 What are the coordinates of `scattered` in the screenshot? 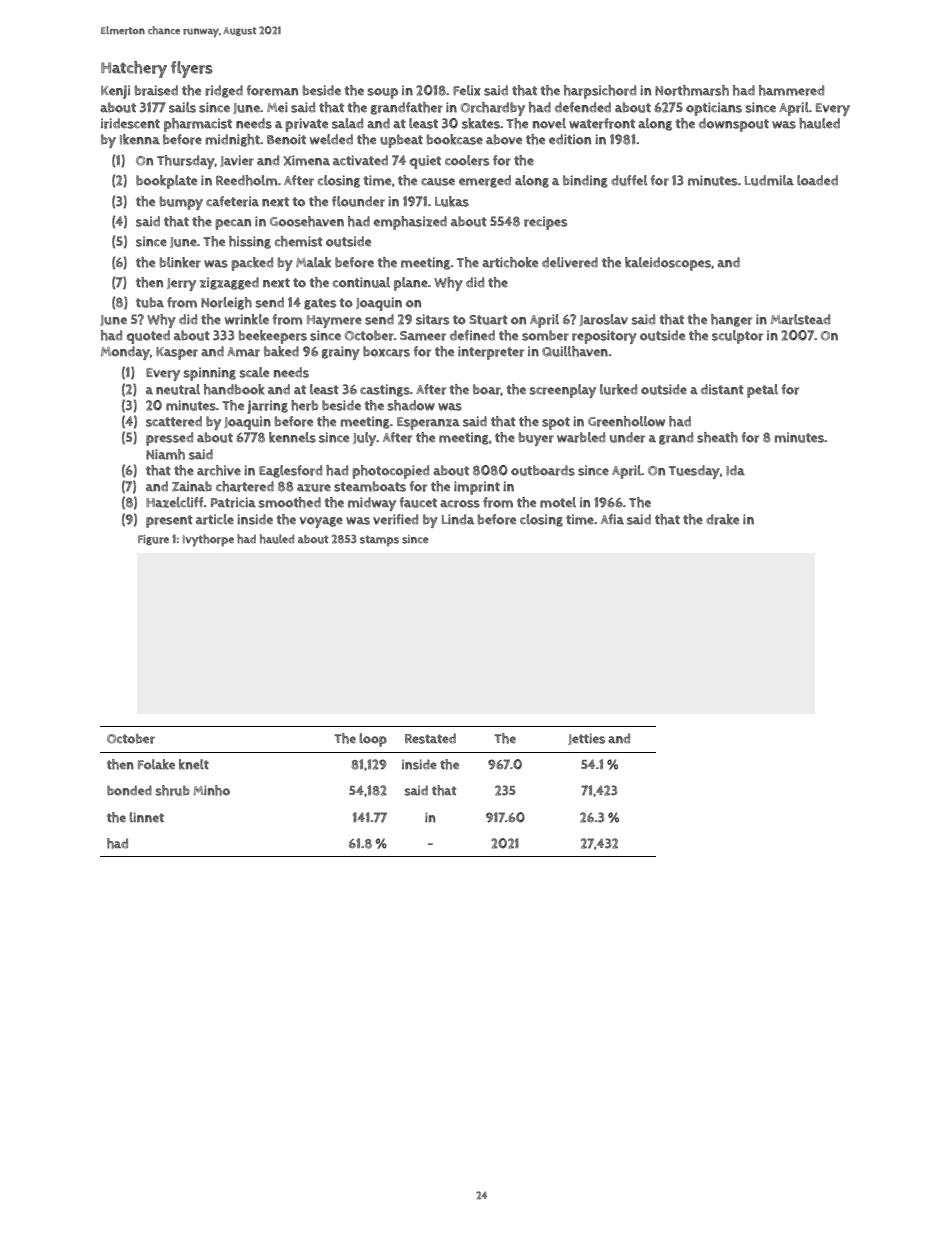 It's located at (174, 421).
